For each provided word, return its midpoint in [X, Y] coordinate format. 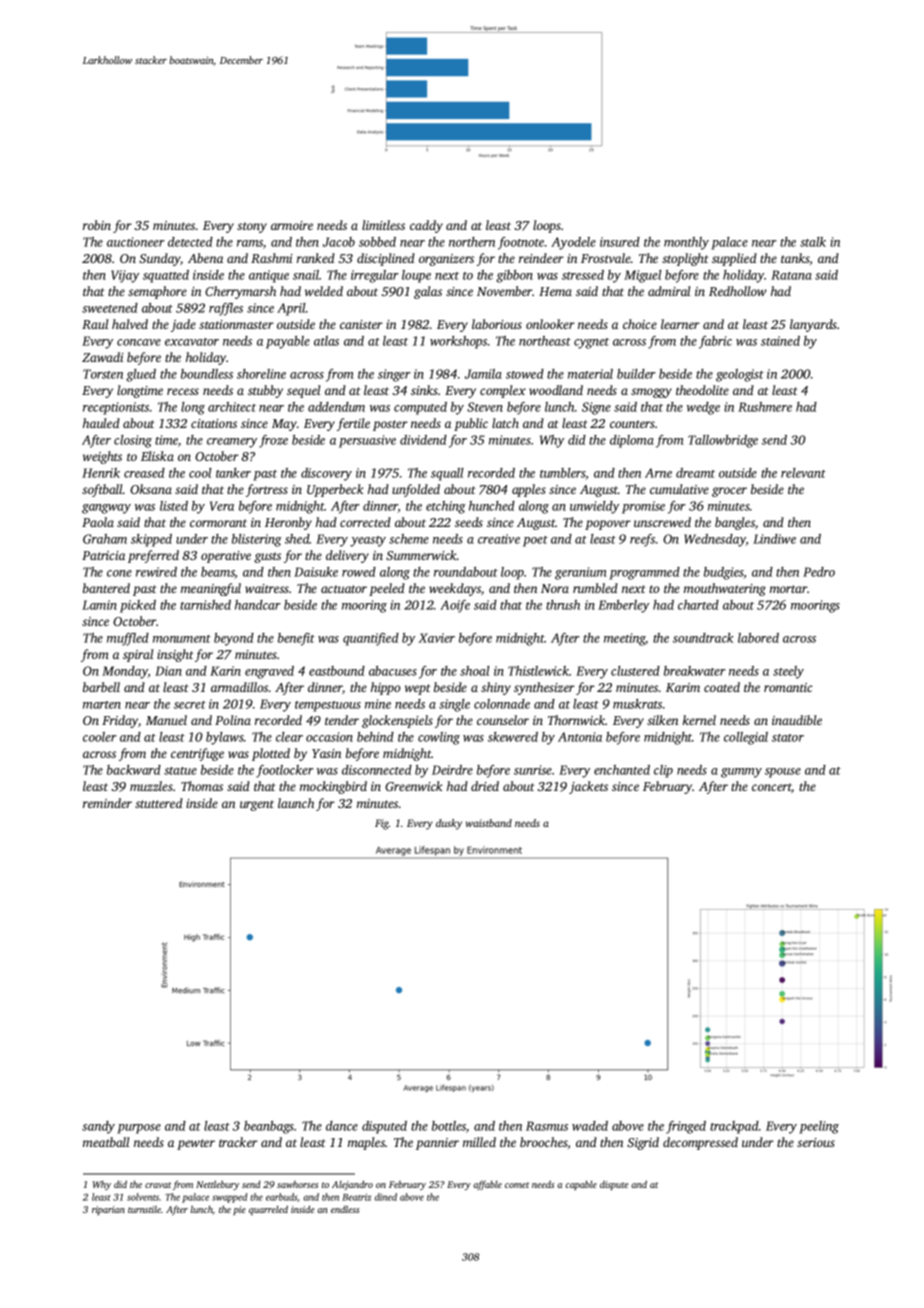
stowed [525, 374]
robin [97, 225]
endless [345, 1209]
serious [816, 1142]
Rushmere [765, 407]
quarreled [268, 1210]
